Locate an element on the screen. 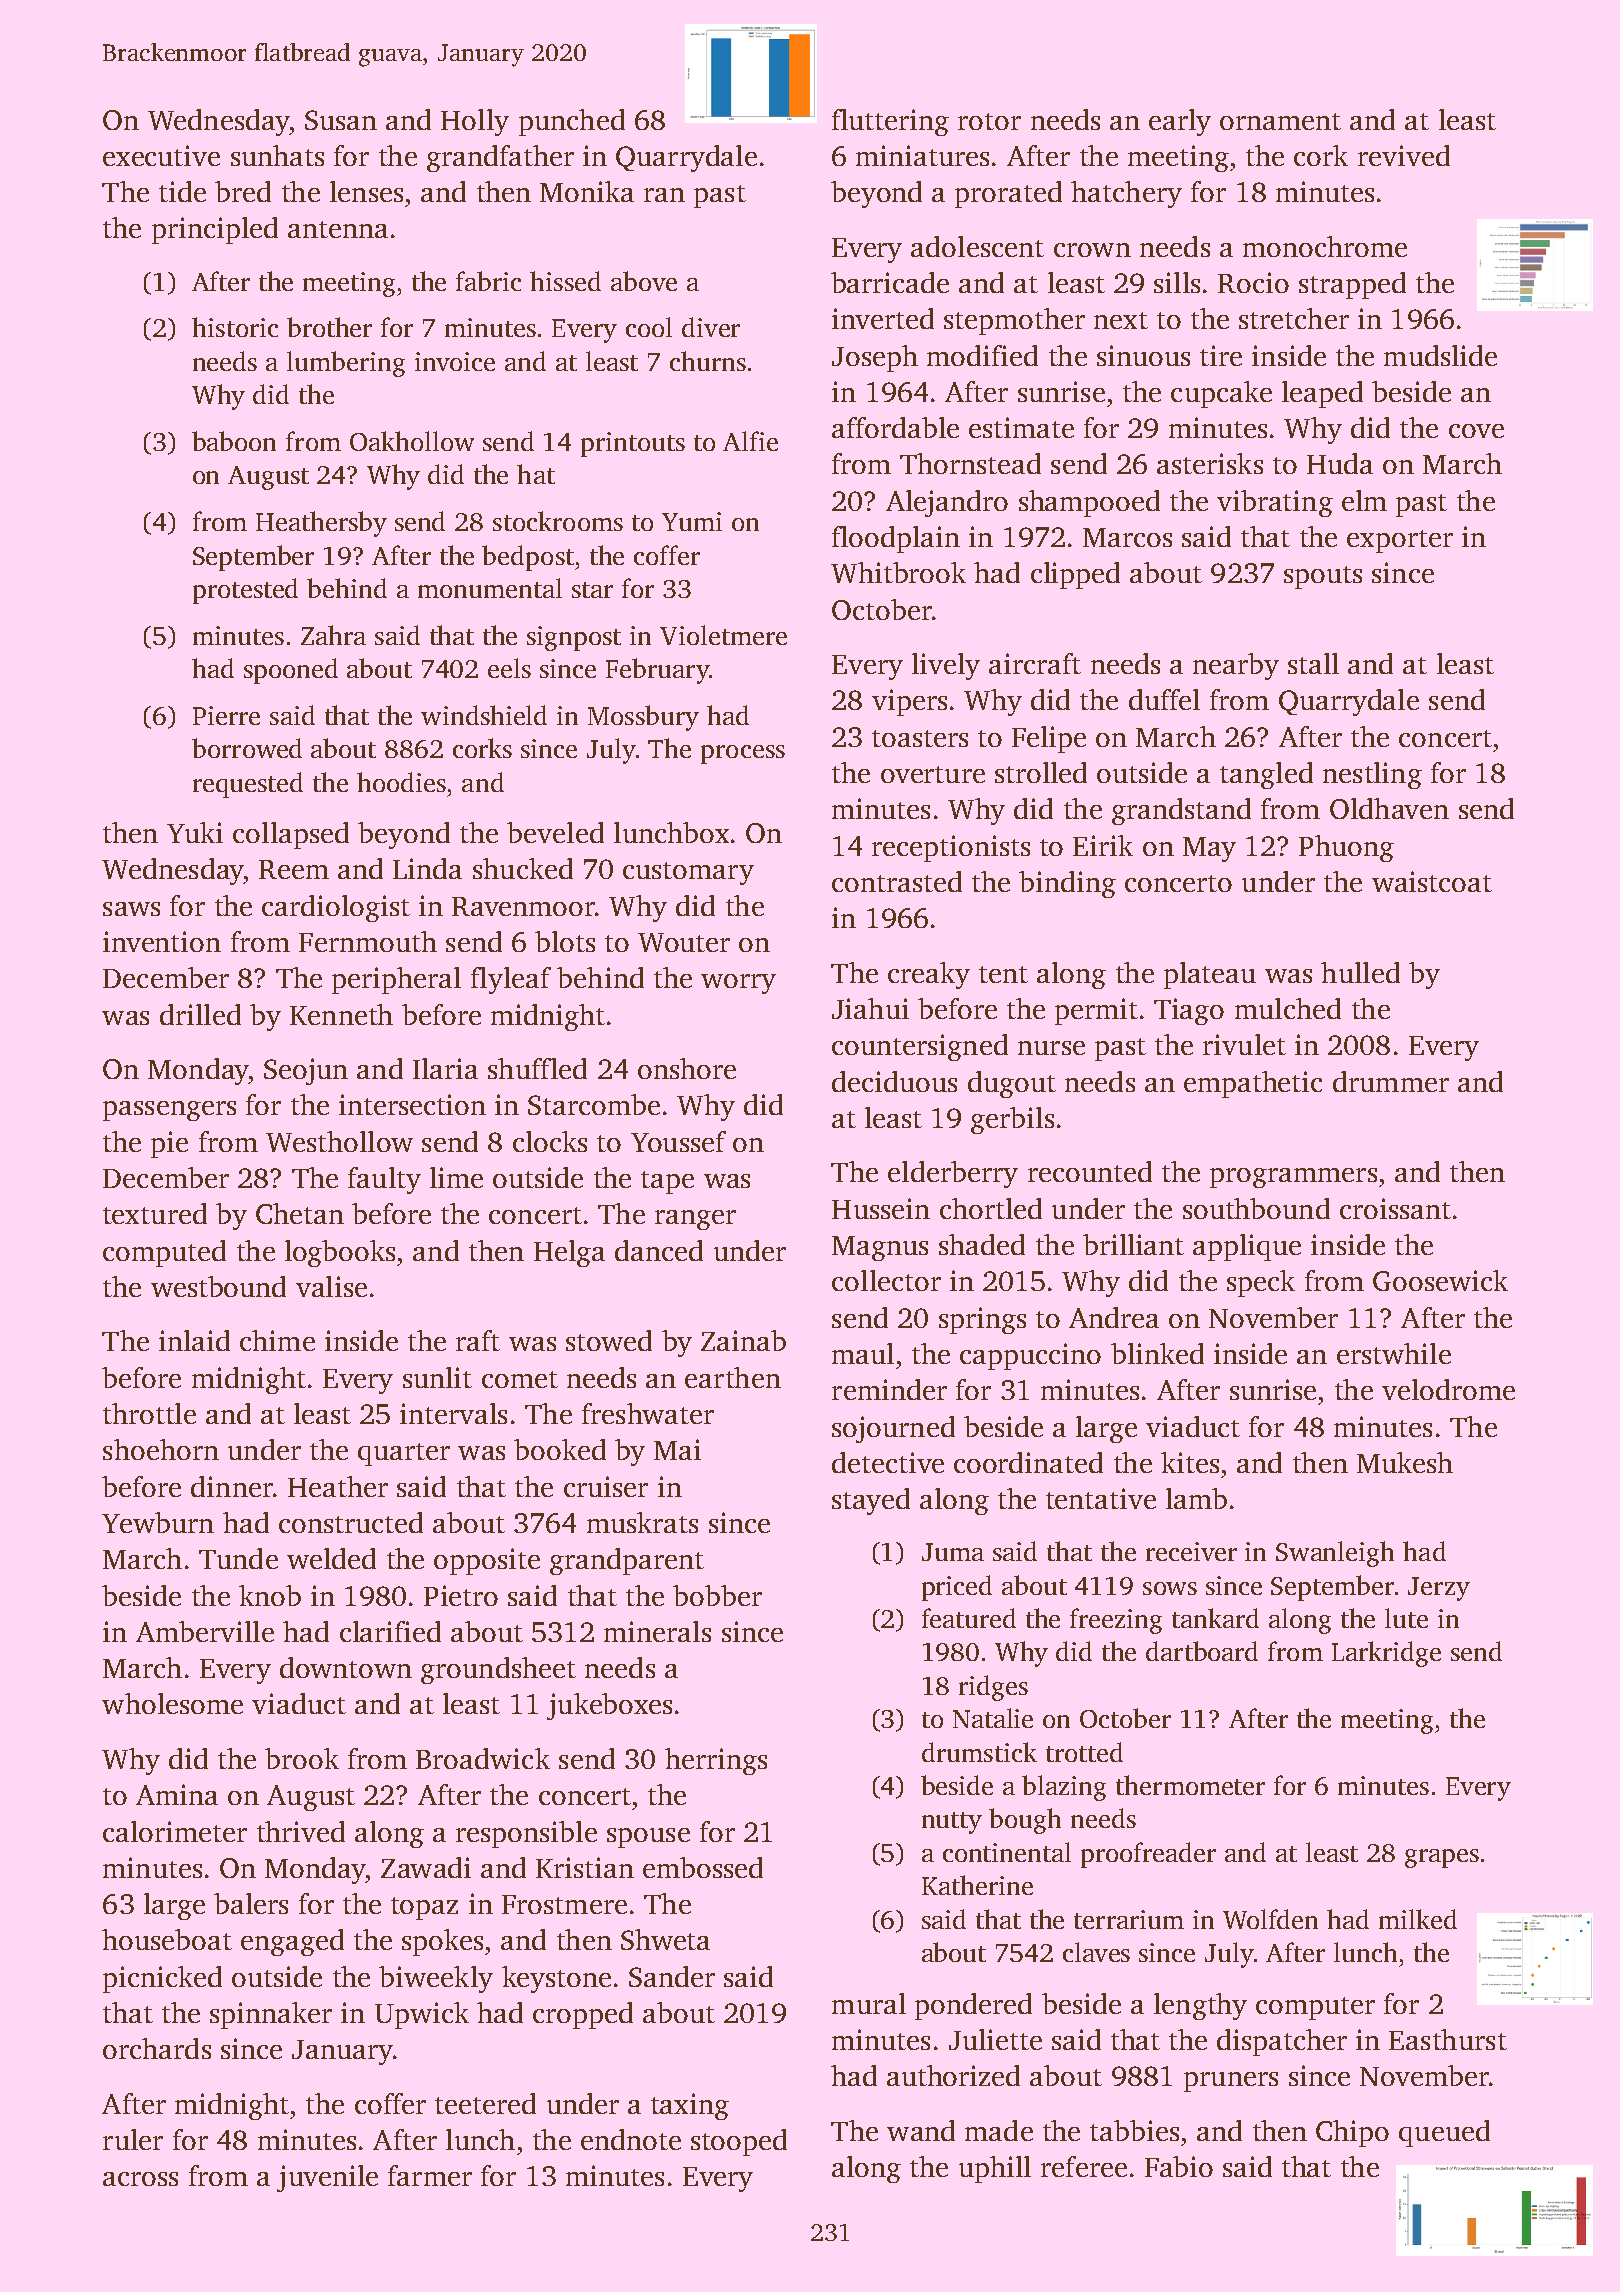  Zahra is located at coordinates (333, 635).
